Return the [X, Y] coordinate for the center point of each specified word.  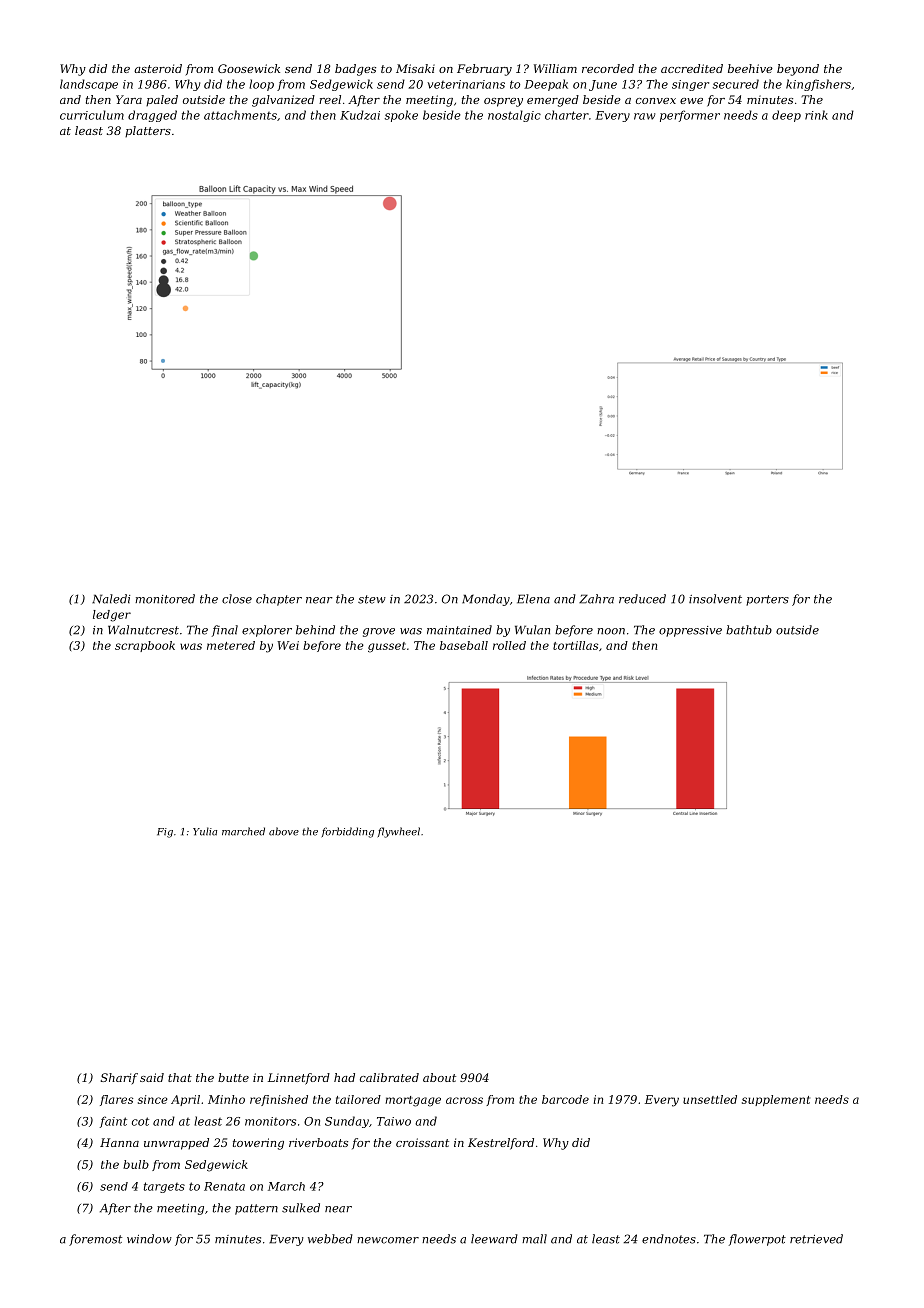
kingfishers [818, 85]
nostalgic [514, 116]
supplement [776, 1100]
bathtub [749, 630]
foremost [95, 1240]
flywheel [399, 832]
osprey [503, 102]
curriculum [92, 115]
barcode [565, 1099]
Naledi [111, 599]
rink [816, 115]
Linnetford [299, 1079]
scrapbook [145, 646]
